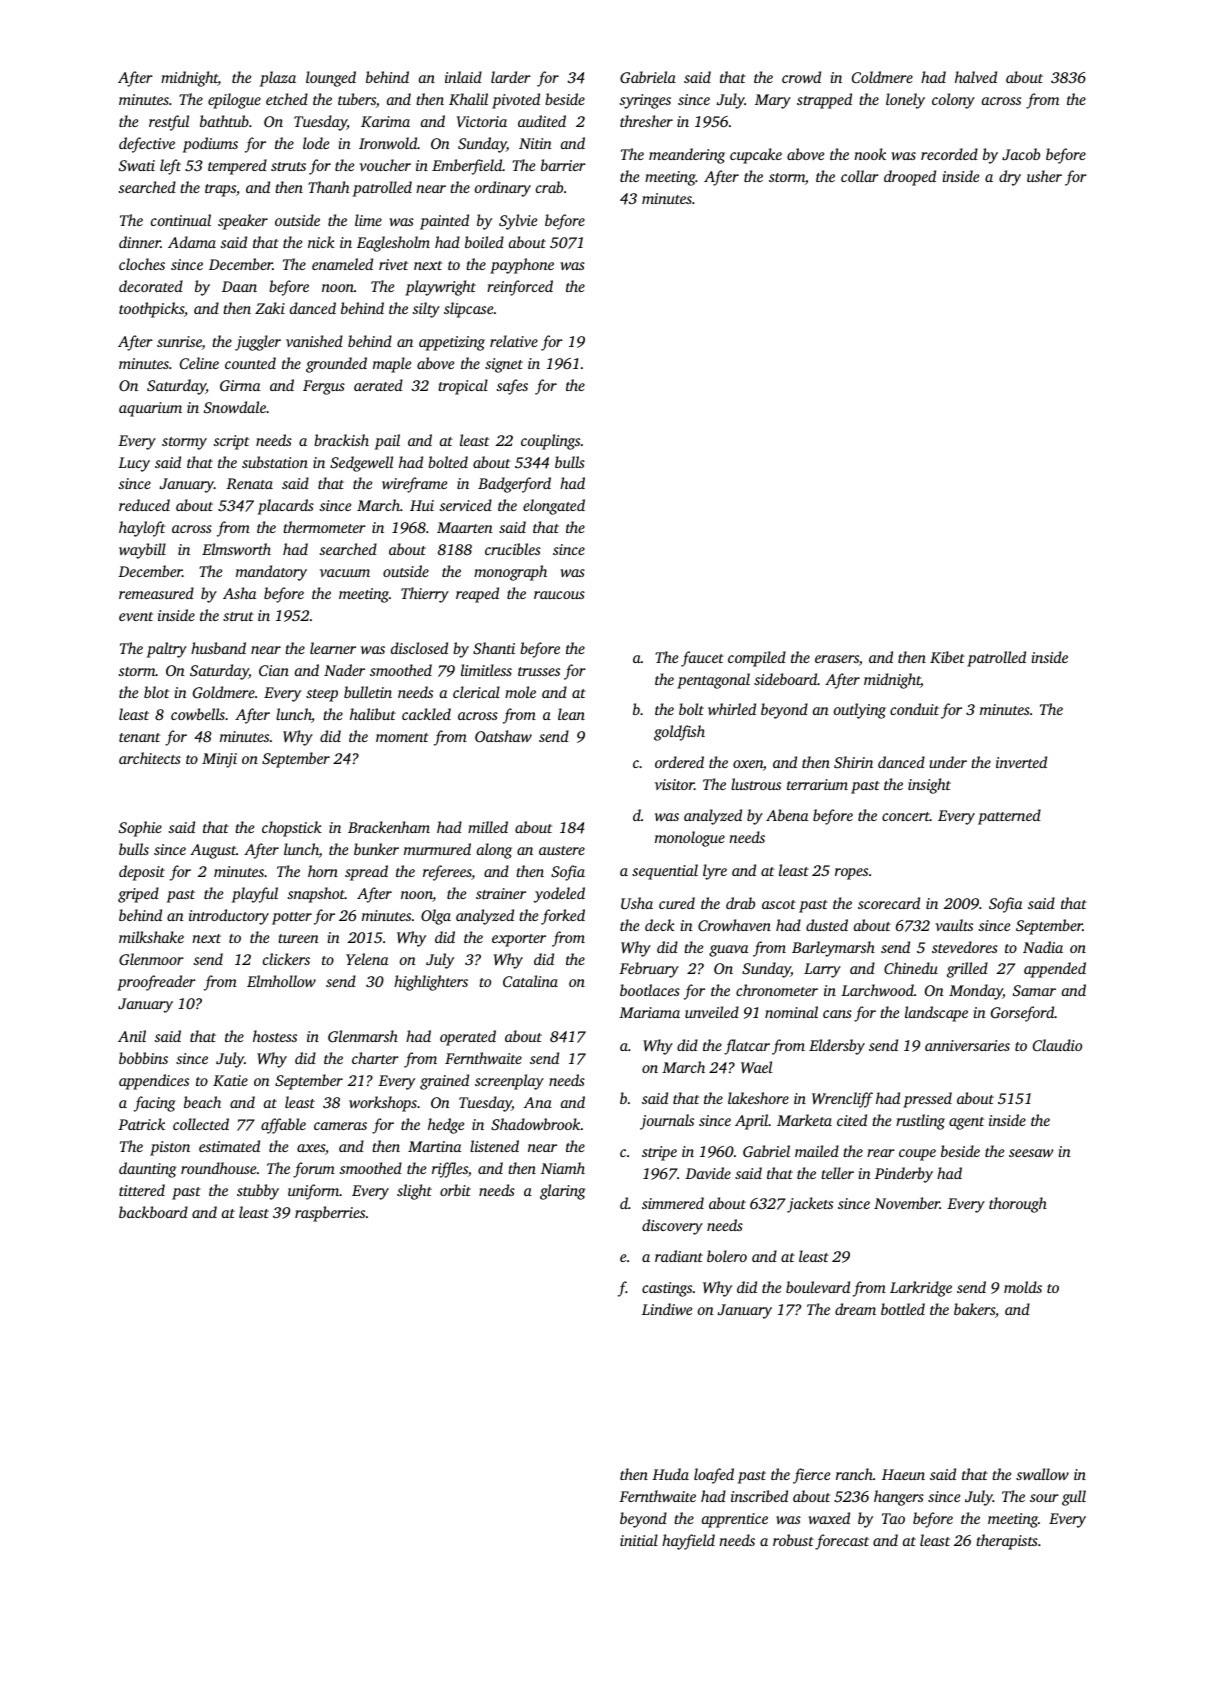  Describe the element at coordinates (947, 657) in the document. I see `Kibet` at that location.
